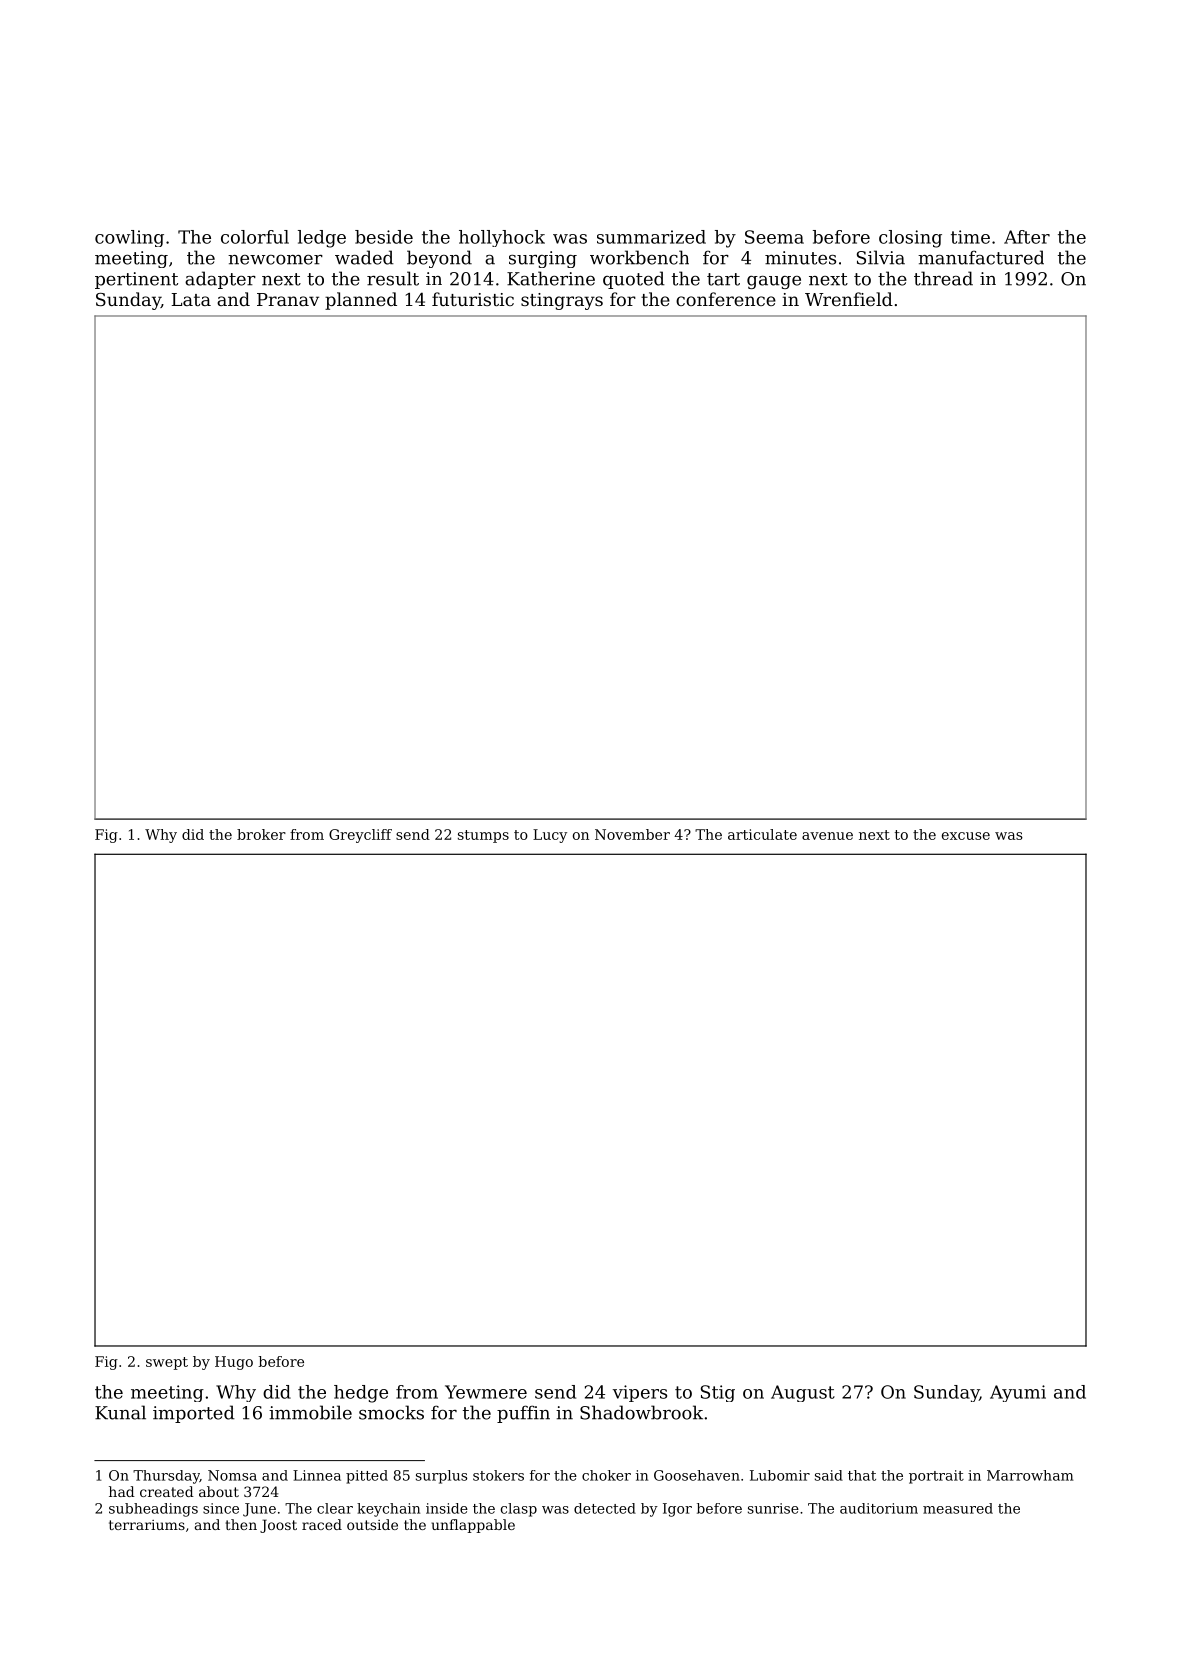 This page has height=1671, width=1181. Describe the element at coordinates (220, 280) in the page. I see `adapter` at that location.
